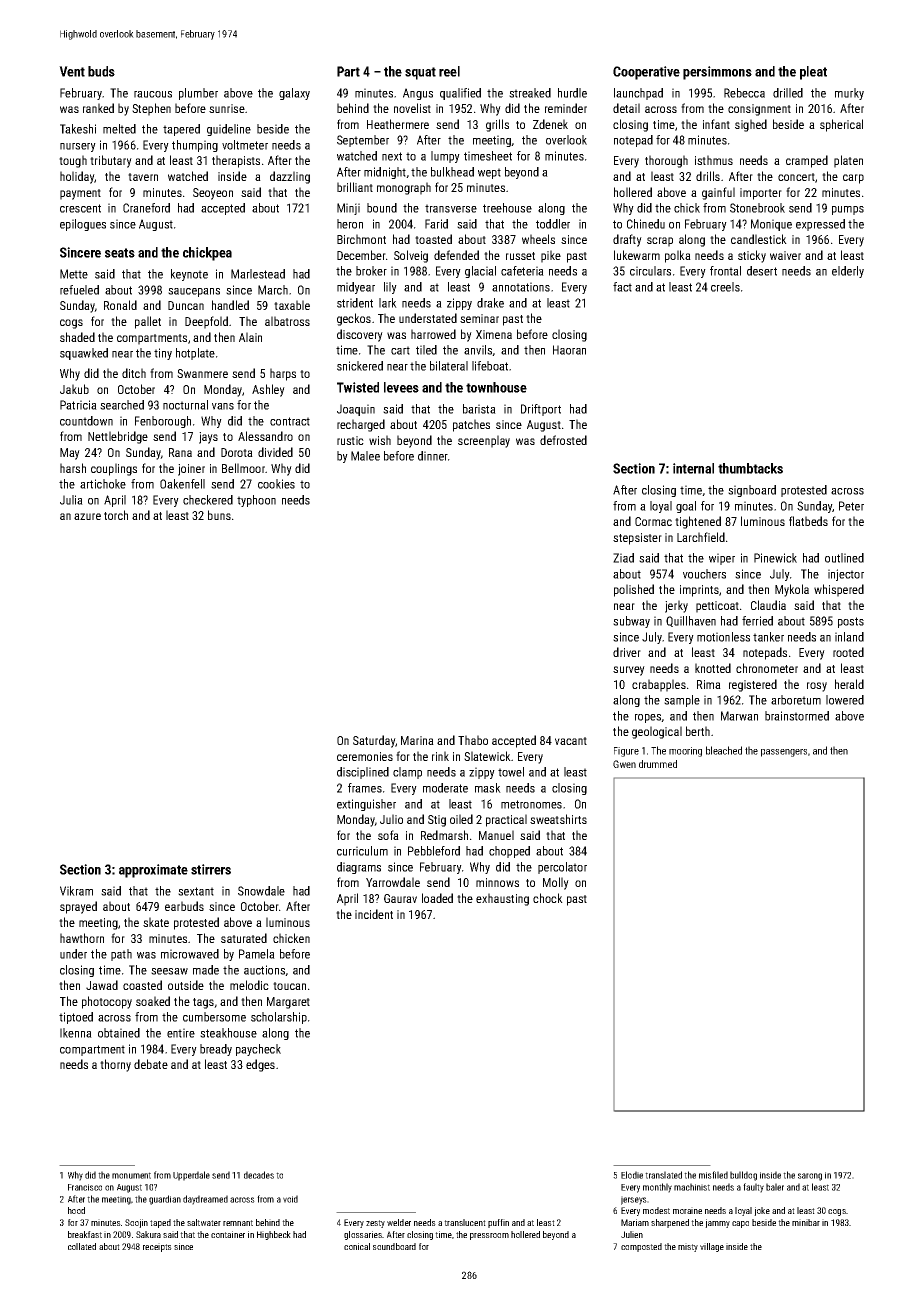 This screenshot has height=1308, width=924. I want to click on crabapples, so click(659, 685).
